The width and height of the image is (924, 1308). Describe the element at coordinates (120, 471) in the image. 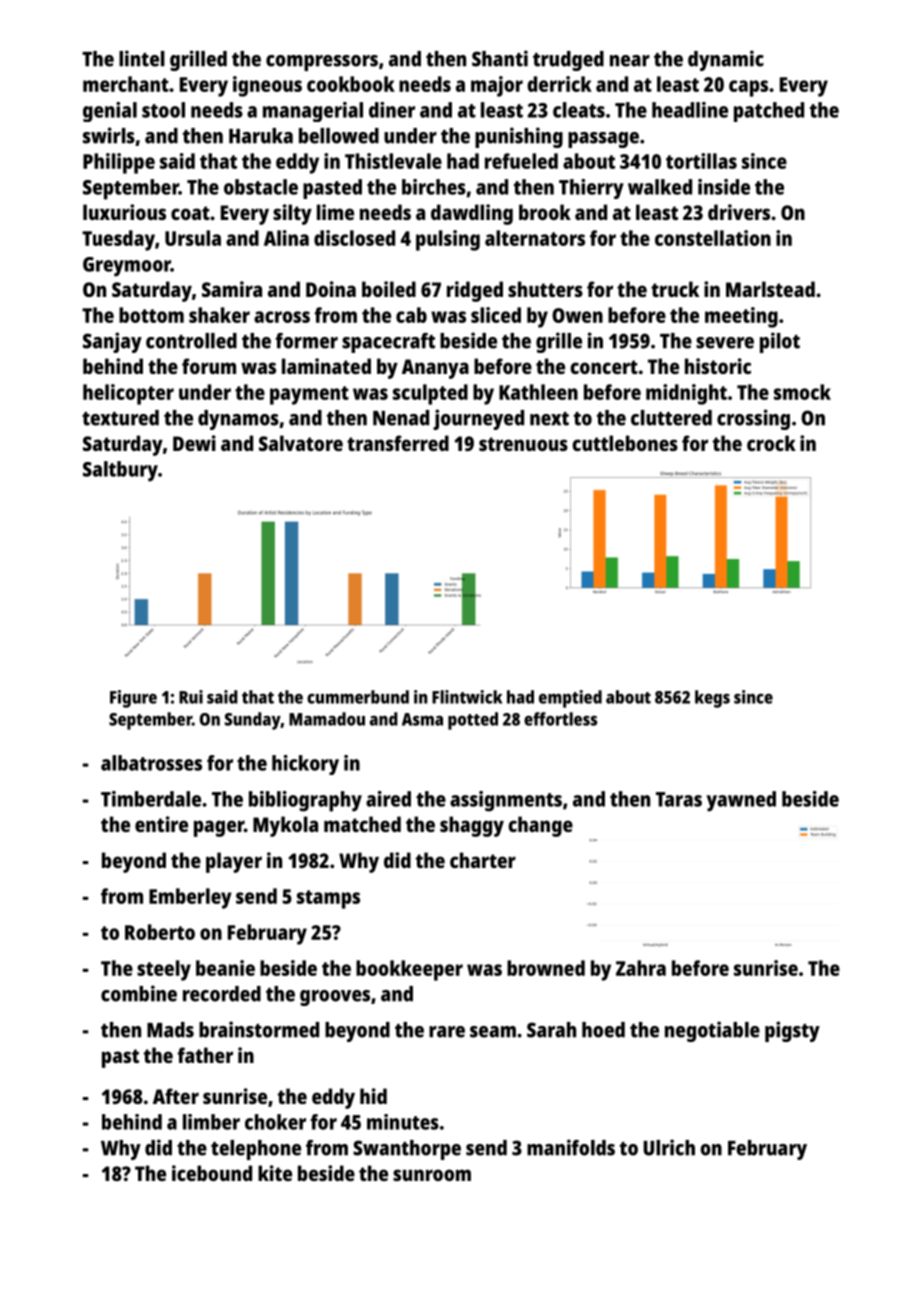

I see `Saltbury` at that location.
